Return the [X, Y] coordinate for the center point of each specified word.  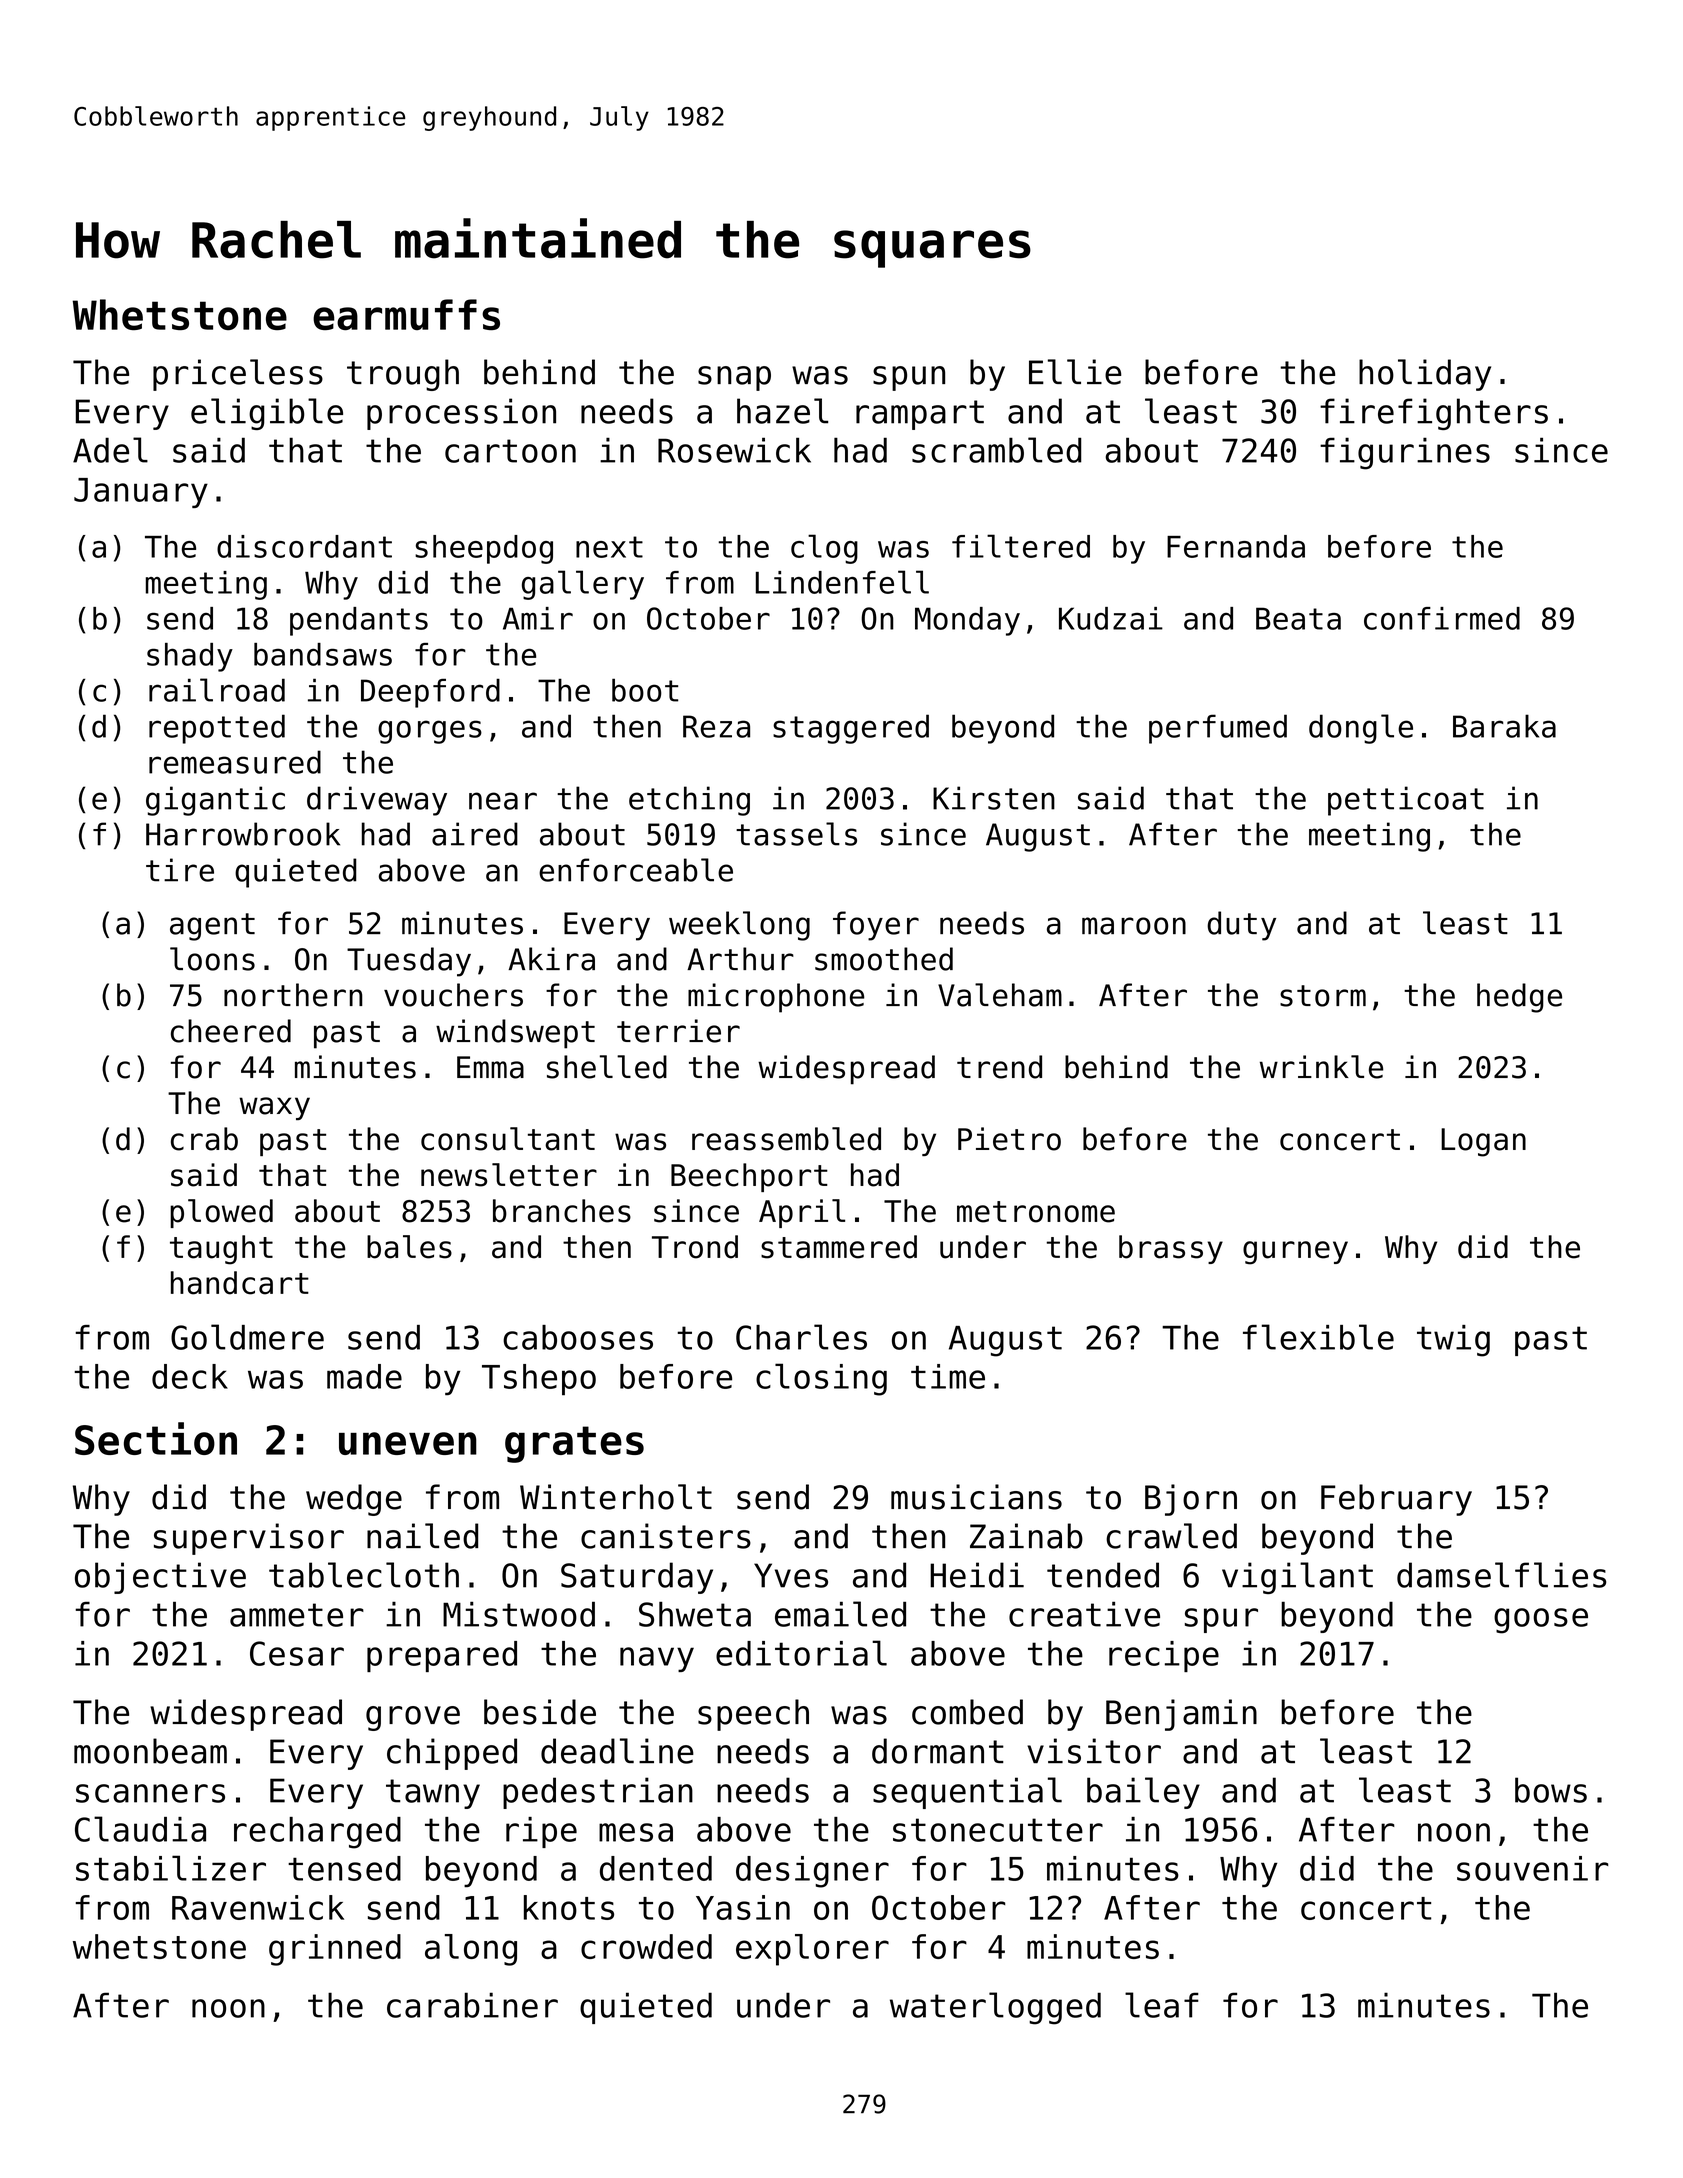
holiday [1425, 375]
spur [1221, 1620]
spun [909, 378]
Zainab [1026, 1536]
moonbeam [150, 1751]
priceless [238, 375]
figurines [1405, 453]
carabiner [472, 2005]
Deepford [430, 693]
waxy [274, 1108]
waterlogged [995, 2008]
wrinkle [1321, 1067]
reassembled [786, 1139]
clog [824, 549]
